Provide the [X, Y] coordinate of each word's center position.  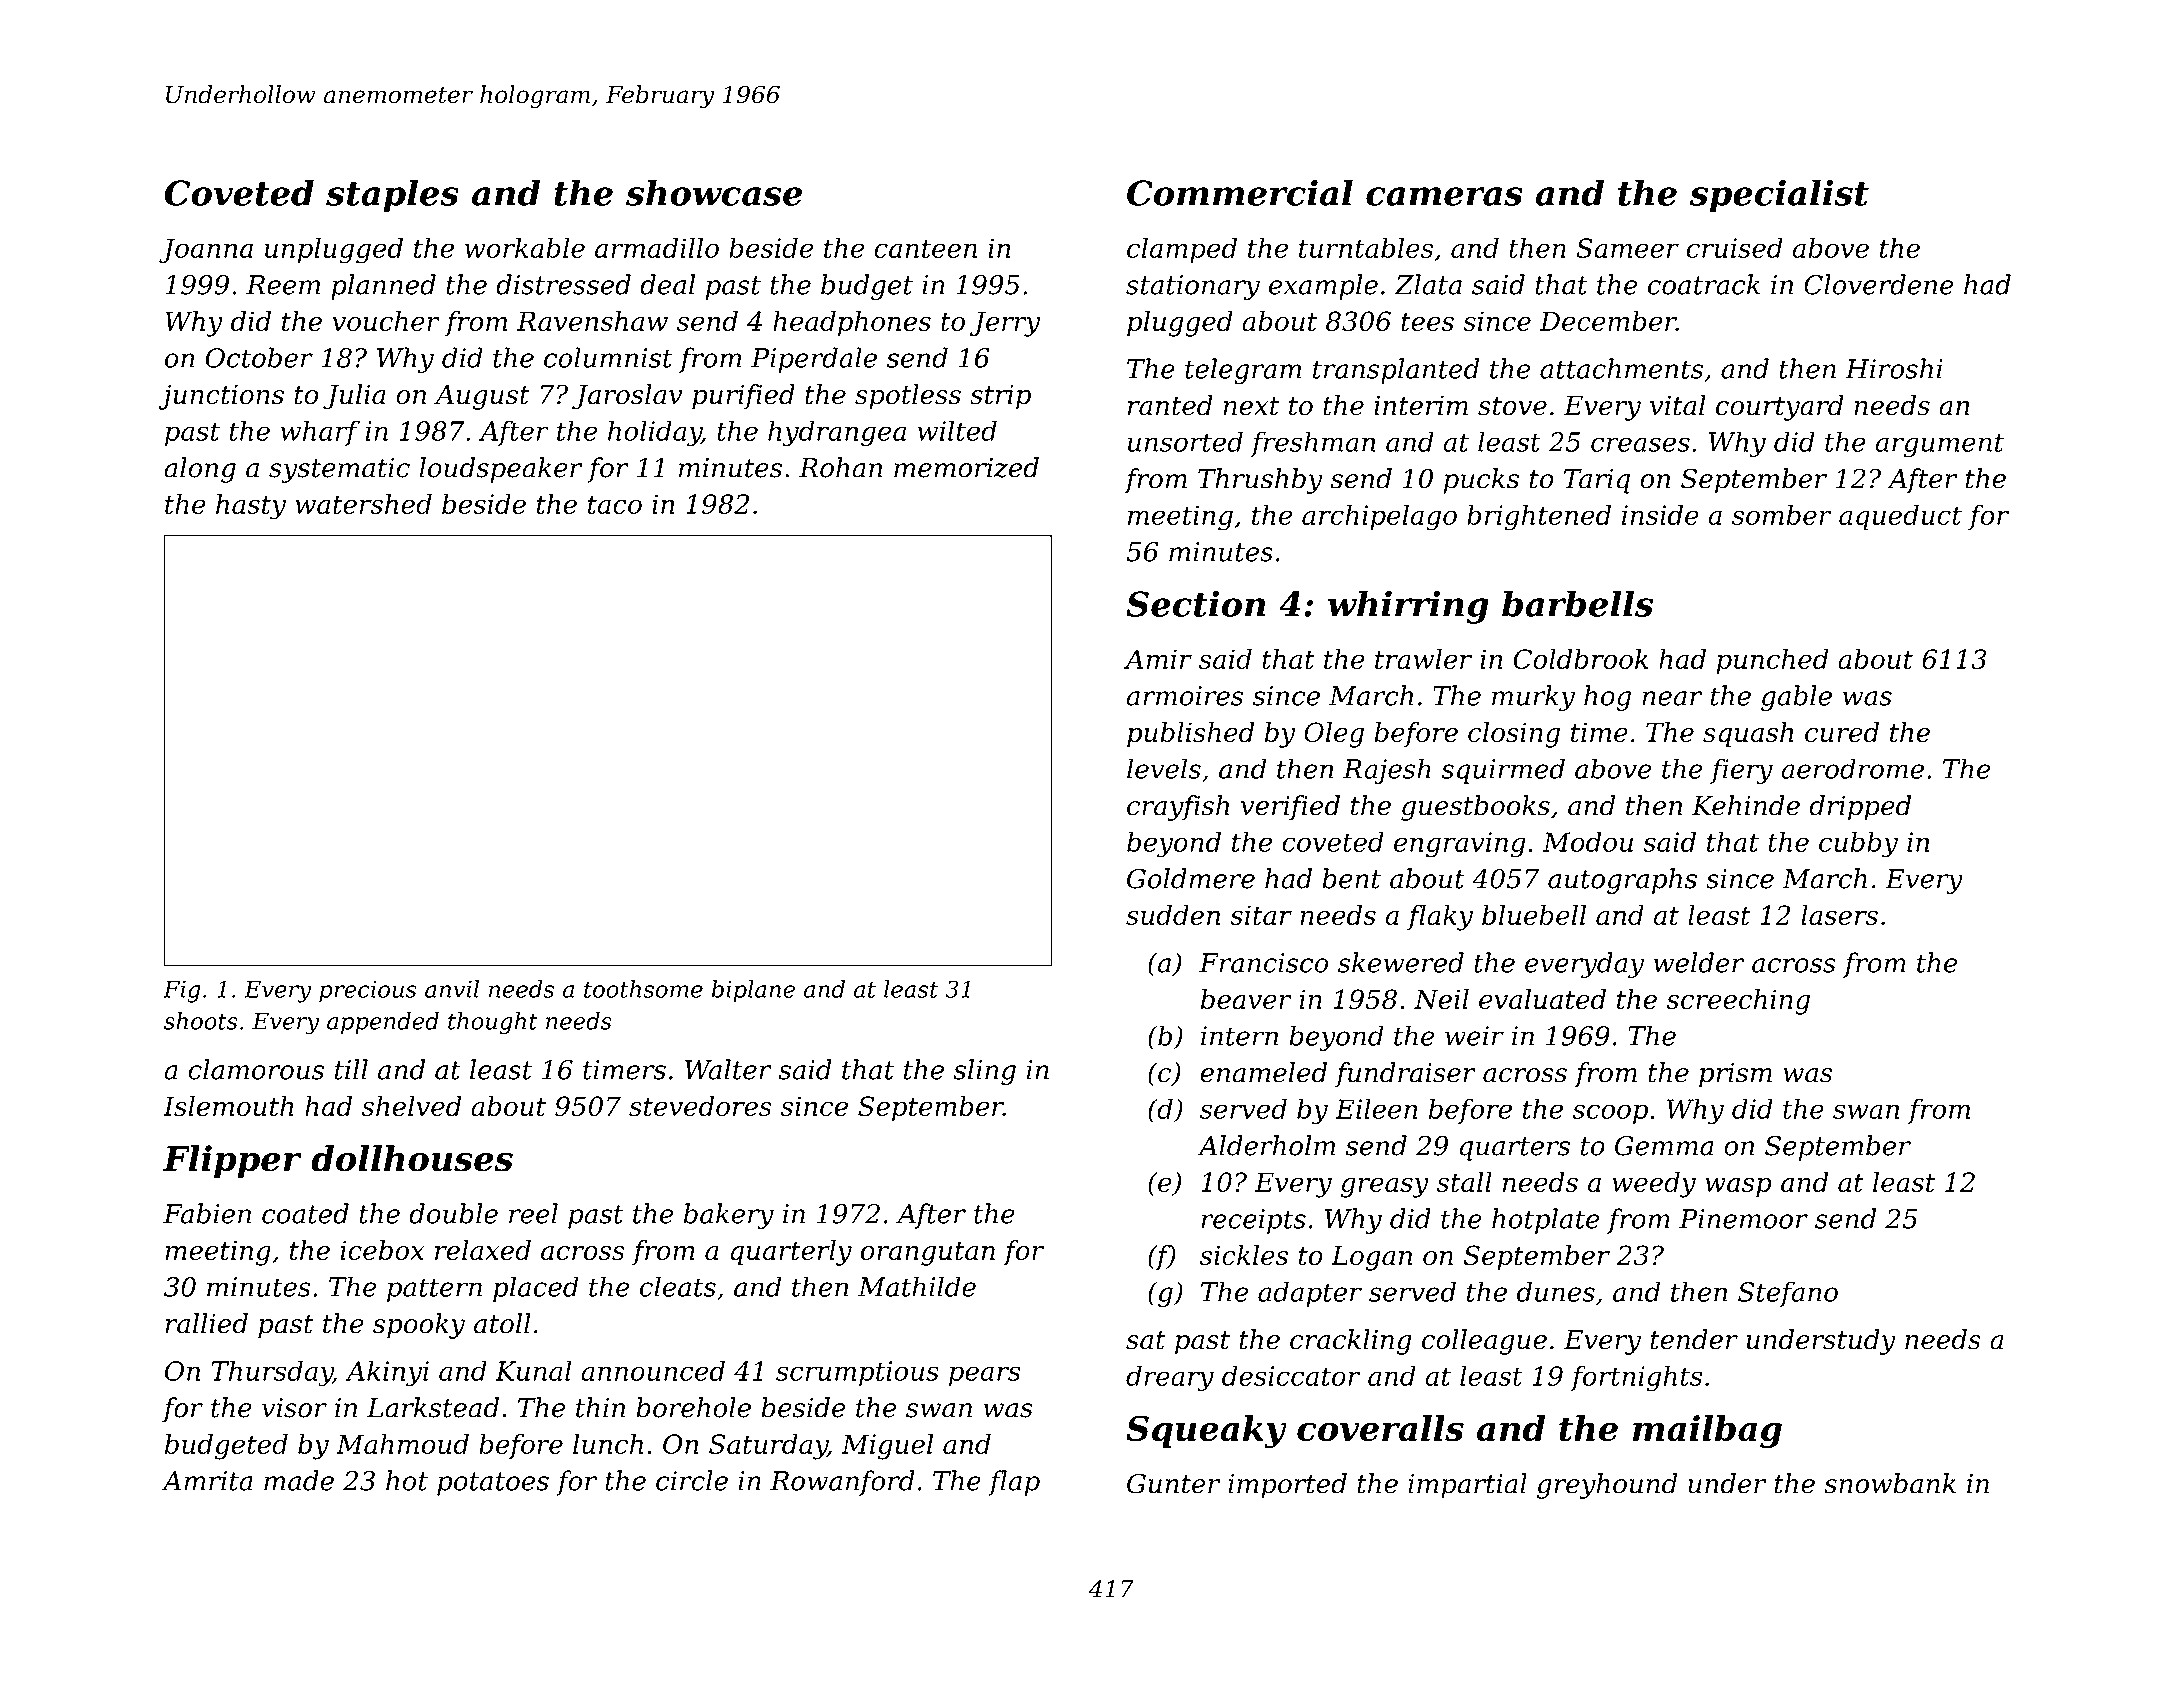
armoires [1185, 696]
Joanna [206, 250]
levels [1164, 768]
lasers [1839, 915]
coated [305, 1213]
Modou [1588, 841]
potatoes [493, 1484]
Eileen [1376, 1108]
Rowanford [842, 1483]
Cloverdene [1879, 284]
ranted [1170, 405]
